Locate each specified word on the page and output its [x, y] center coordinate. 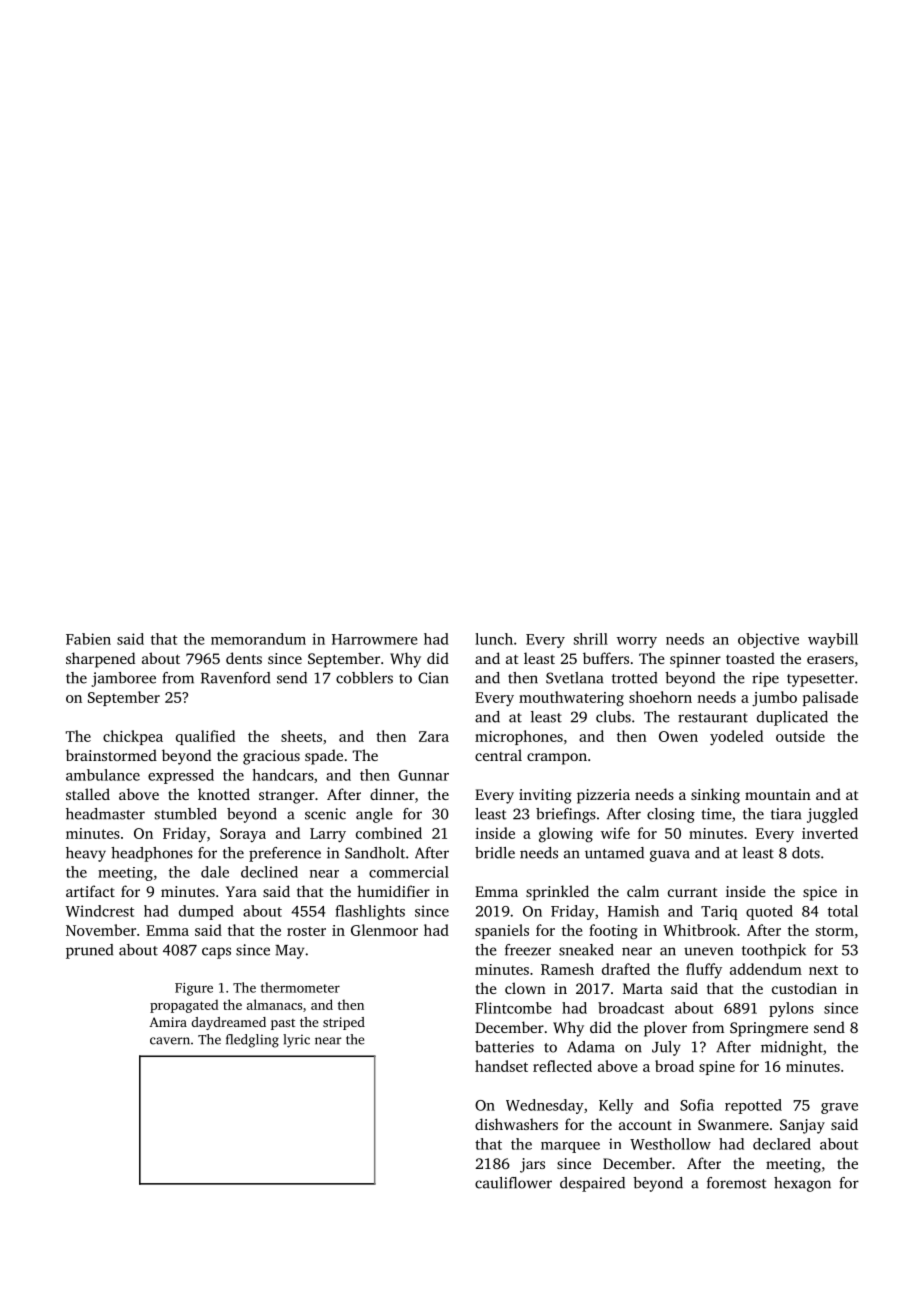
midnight [792, 1048]
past [283, 1024]
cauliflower [513, 1183]
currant [693, 892]
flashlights [370, 912]
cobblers [364, 678]
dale [215, 872]
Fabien [88, 639]
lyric [296, 1041]
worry [637, 642]
